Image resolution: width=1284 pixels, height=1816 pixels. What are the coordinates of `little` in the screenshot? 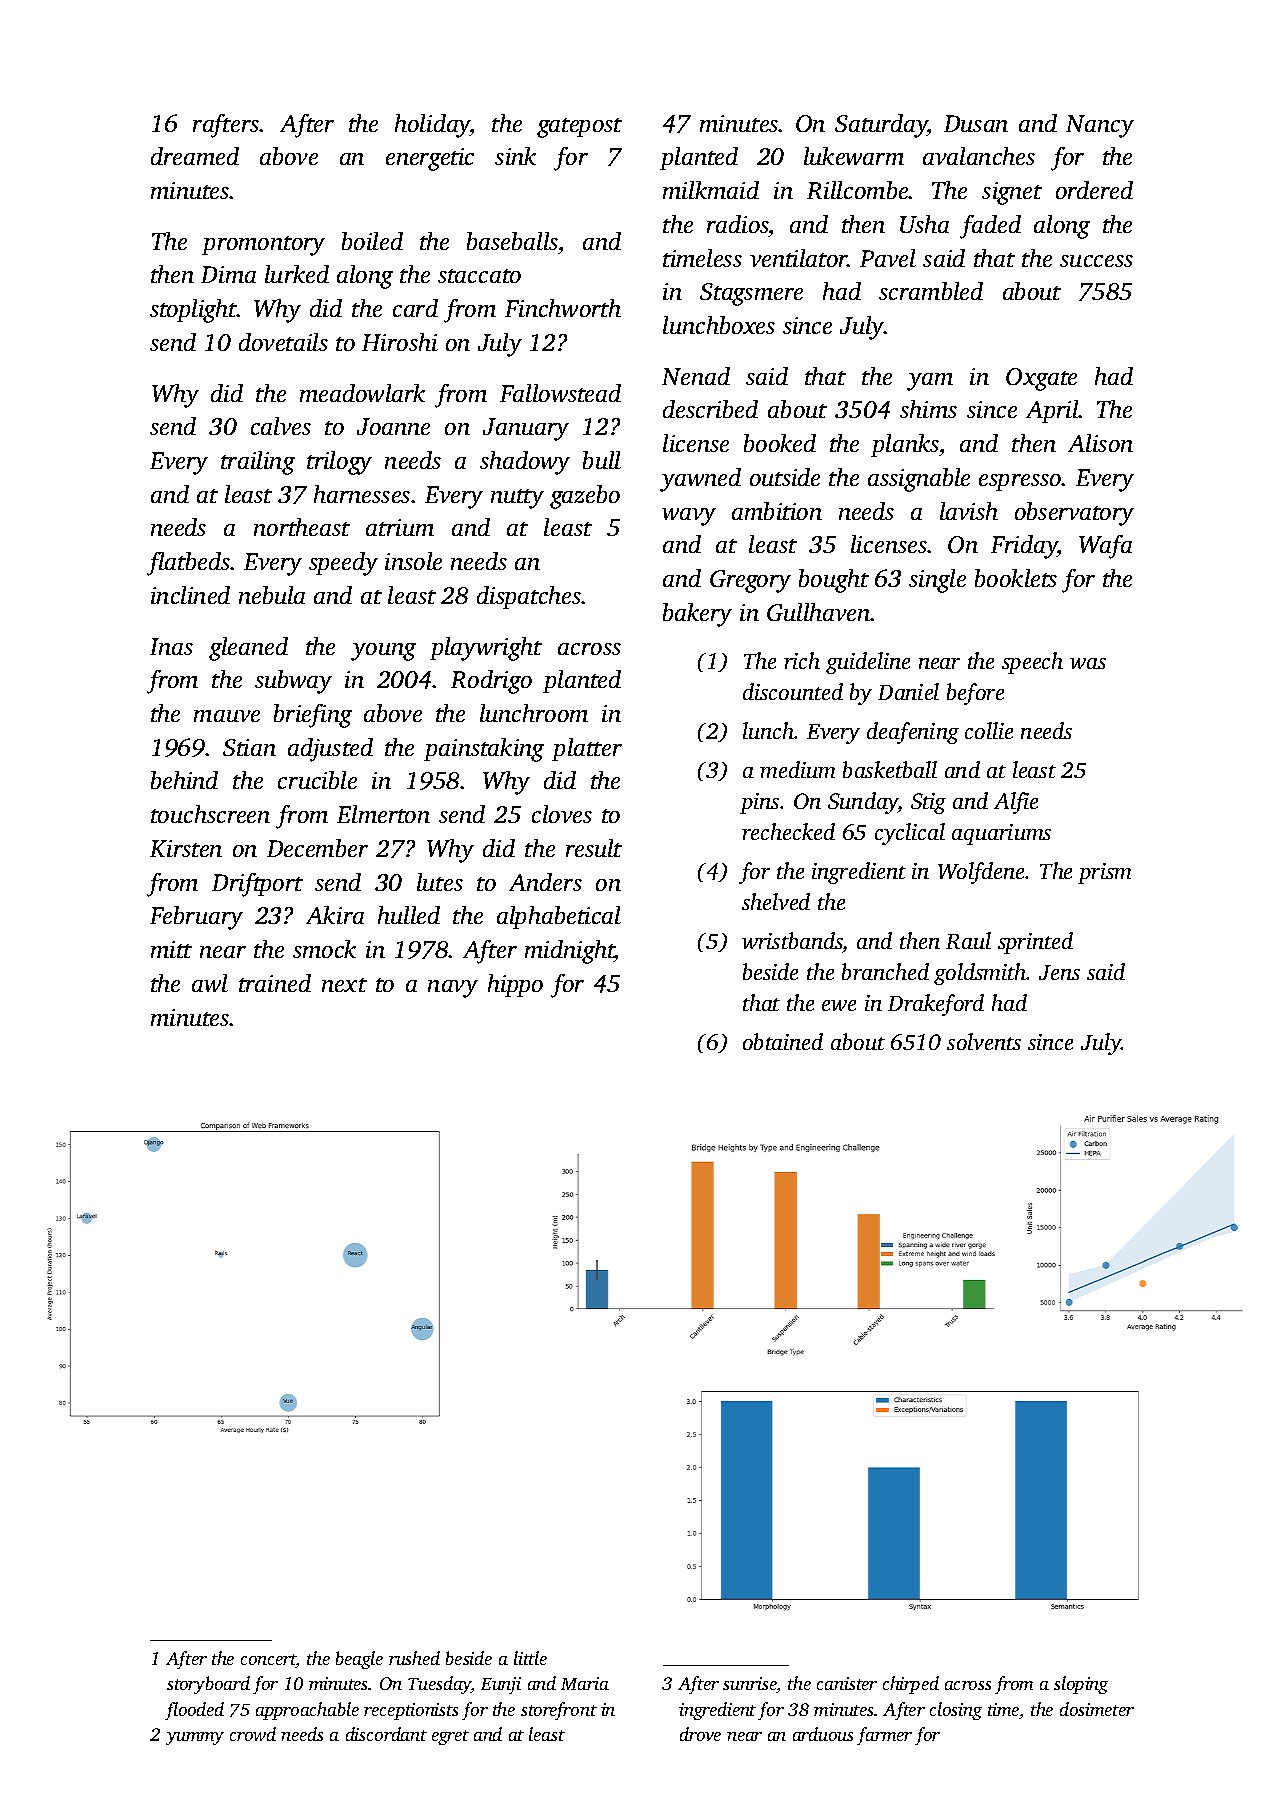 It's located at (530, 1658).
